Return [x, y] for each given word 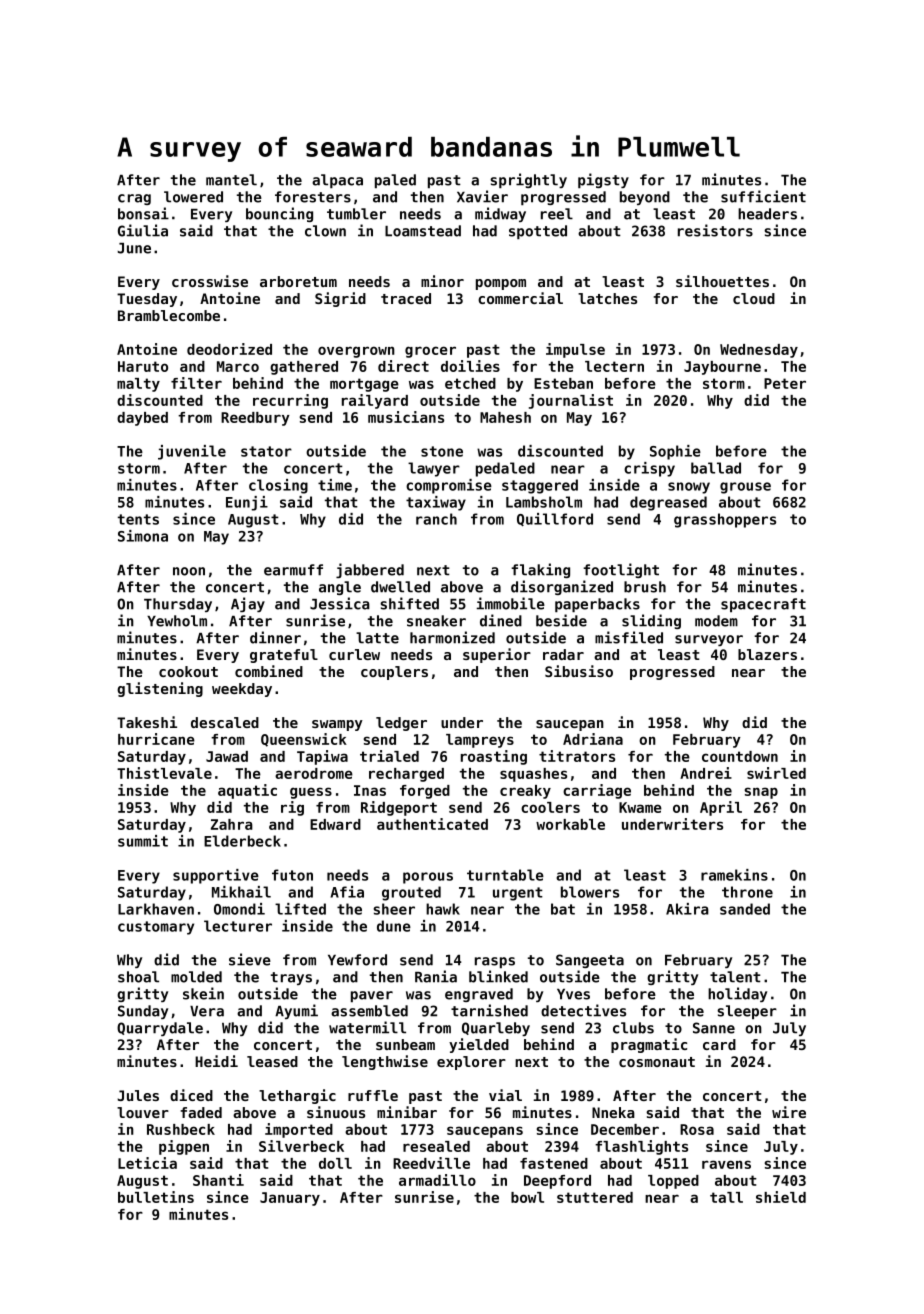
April [721, 808]
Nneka [613, 1112]
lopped [673, 1182]
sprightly [528, 180]
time [335, 485]
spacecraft [763, 605]
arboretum [298, 281]
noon [189, 571]
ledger [401, 724]
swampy [337, 725]
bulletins [156, 1197]
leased [272, 1061]
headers [767, 214]
